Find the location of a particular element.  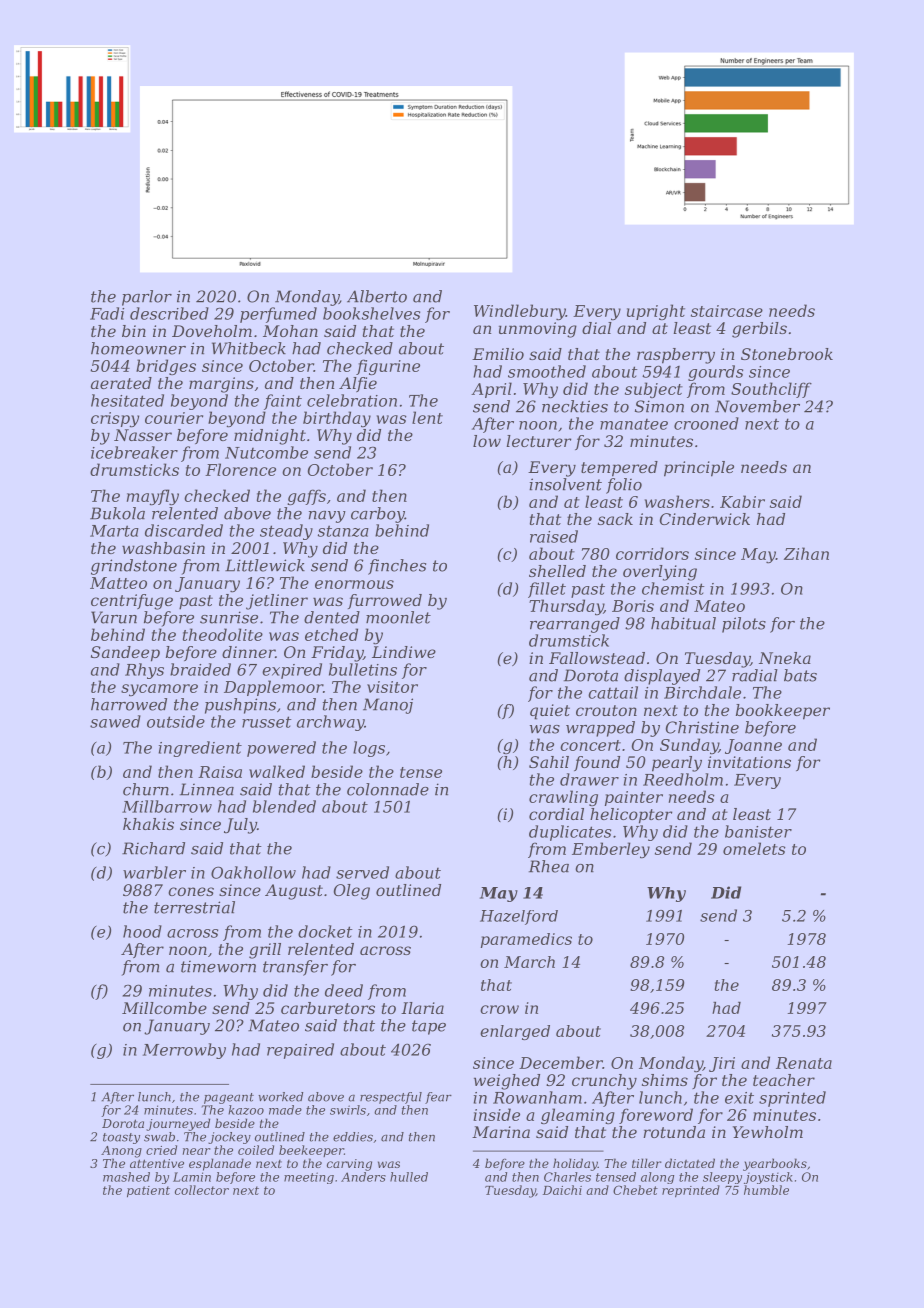

mayfly is located at coordinates (153, 497).
